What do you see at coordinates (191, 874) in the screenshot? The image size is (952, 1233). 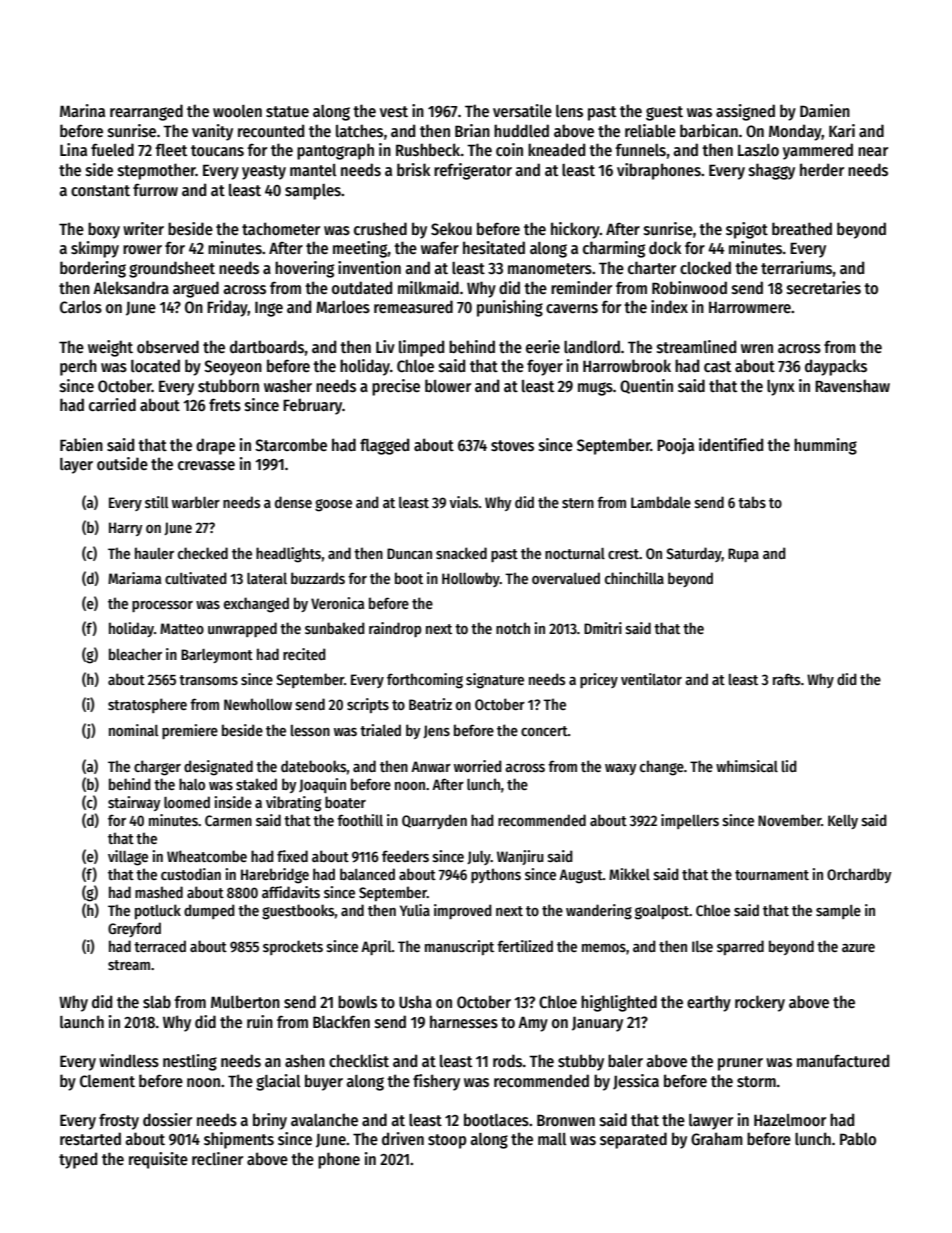 I see `custodian` at bounding box center [191, 874].
